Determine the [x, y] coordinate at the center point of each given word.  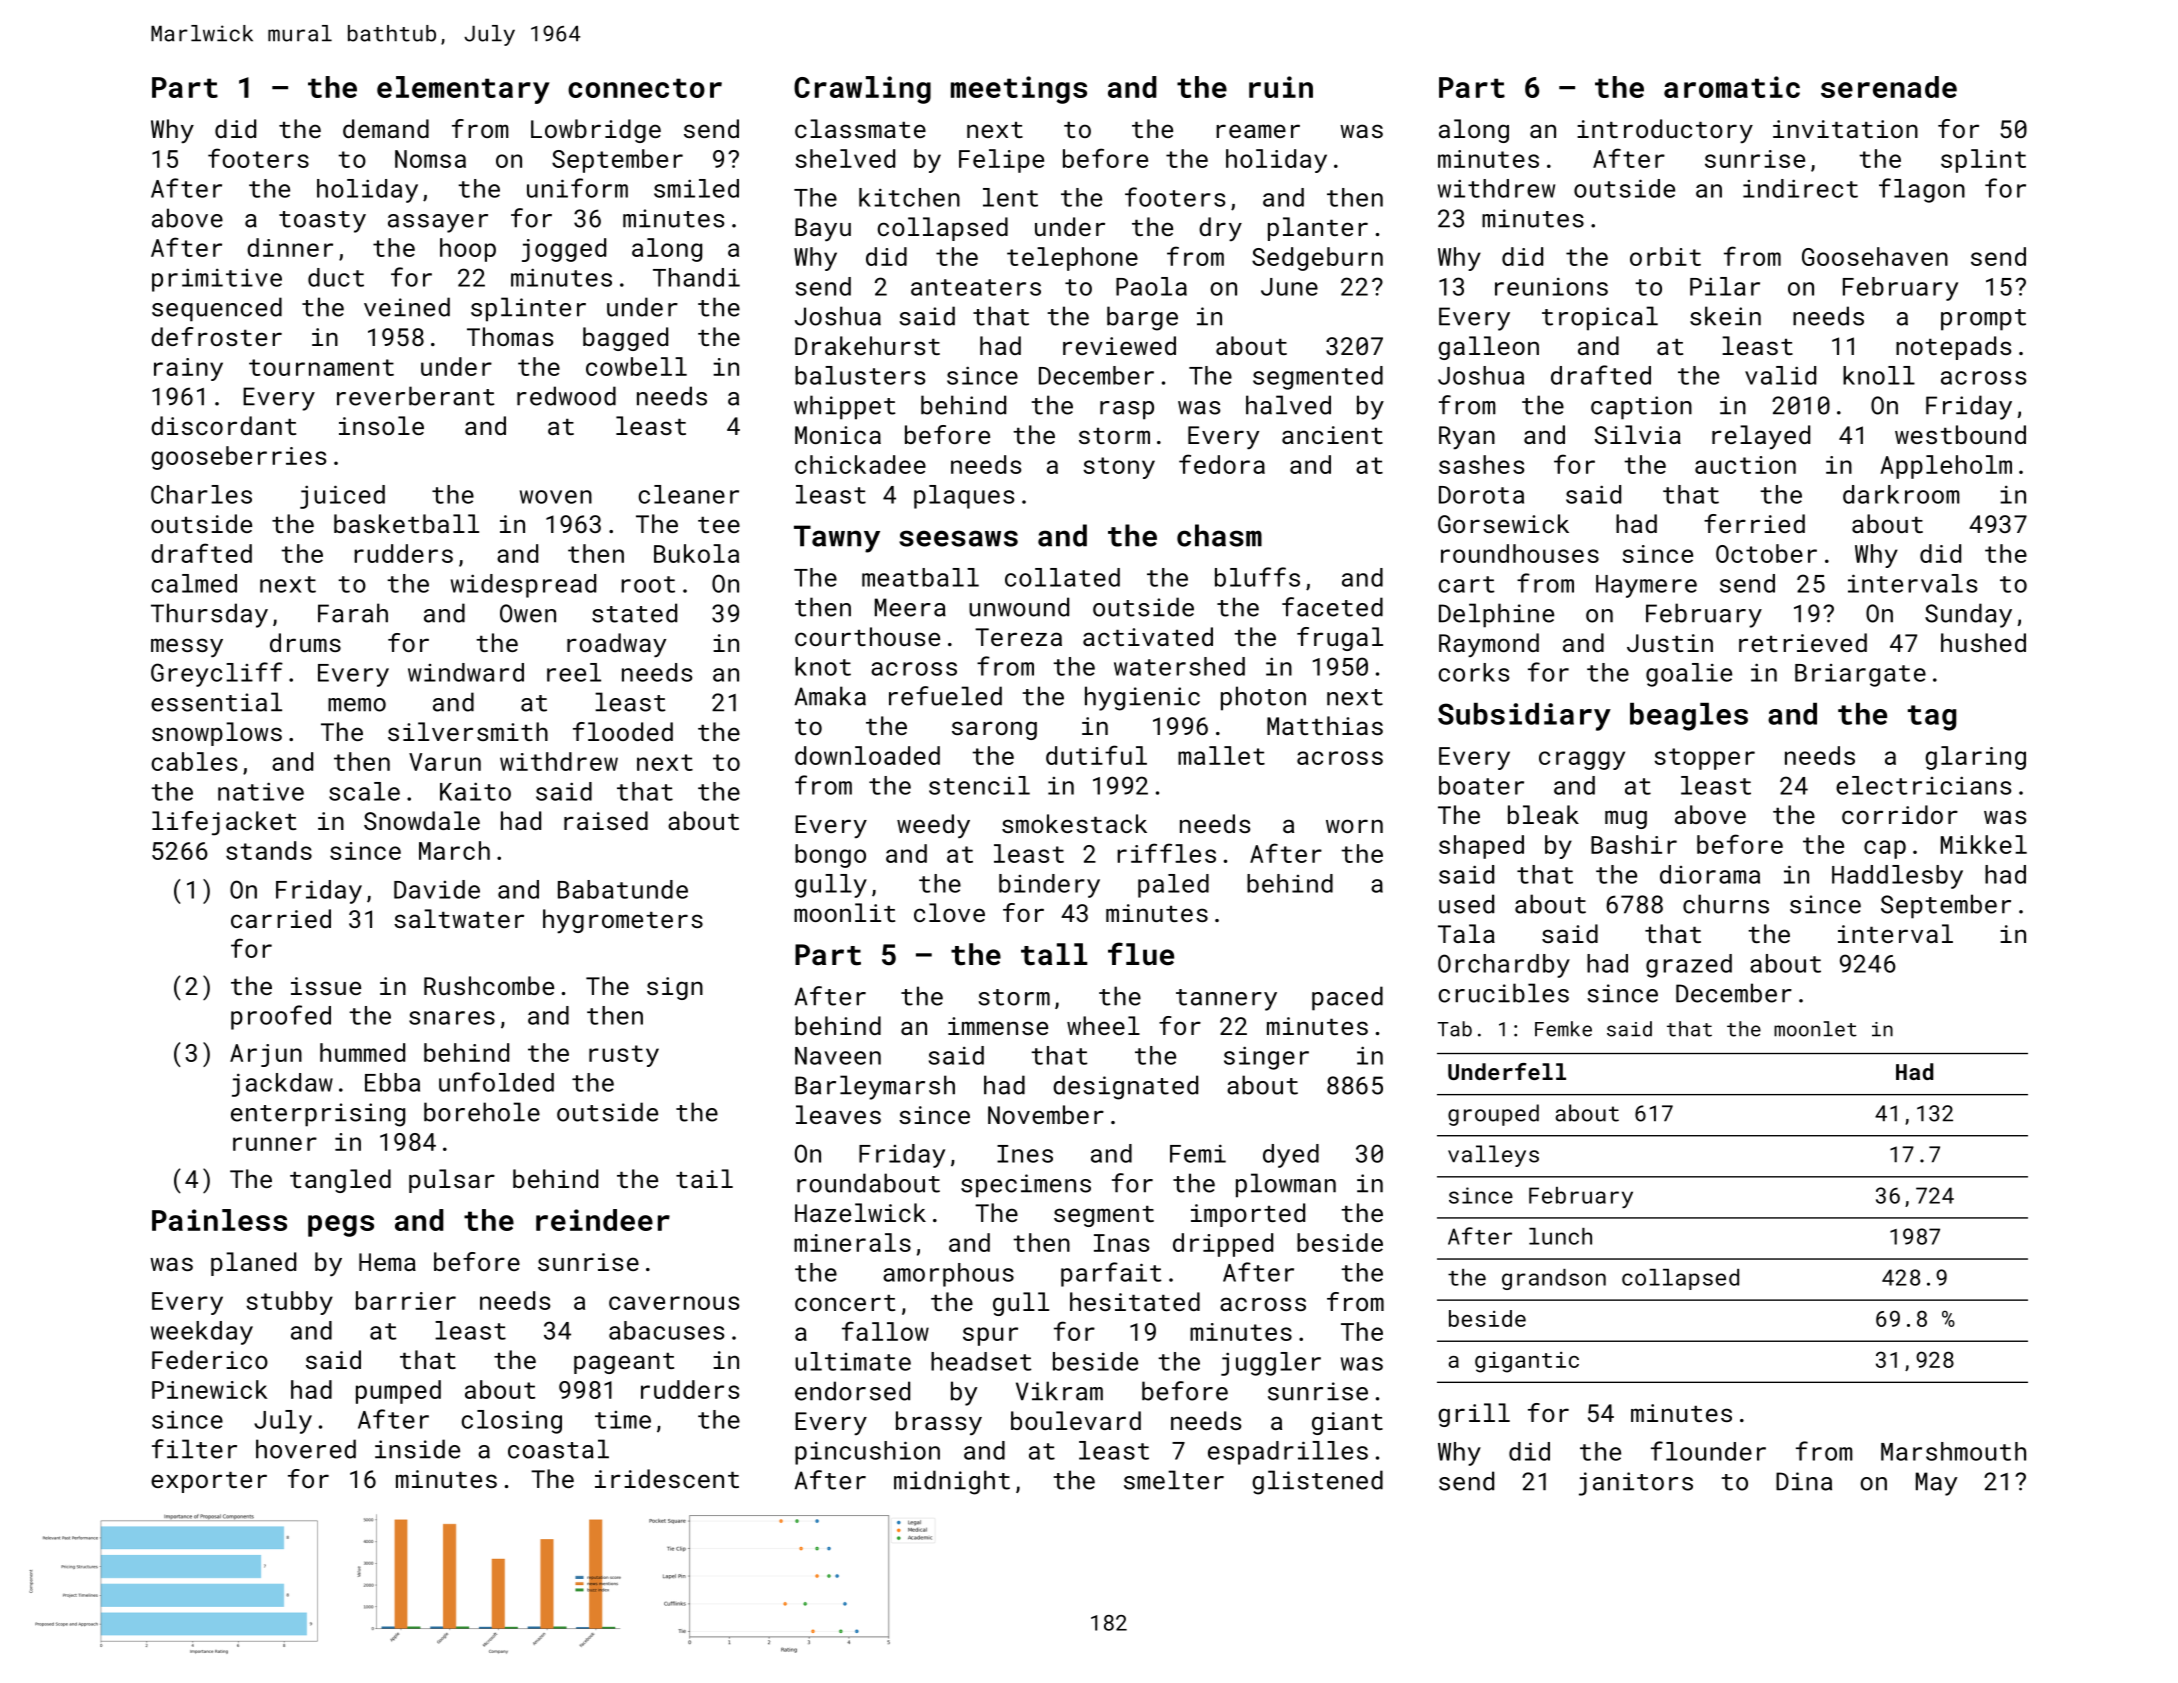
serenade [1889, 87]
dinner [290, 247]
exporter [209, 1482]
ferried [1754, 523]
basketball [406, 523]
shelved [845, 158]
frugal [1340, 639]
